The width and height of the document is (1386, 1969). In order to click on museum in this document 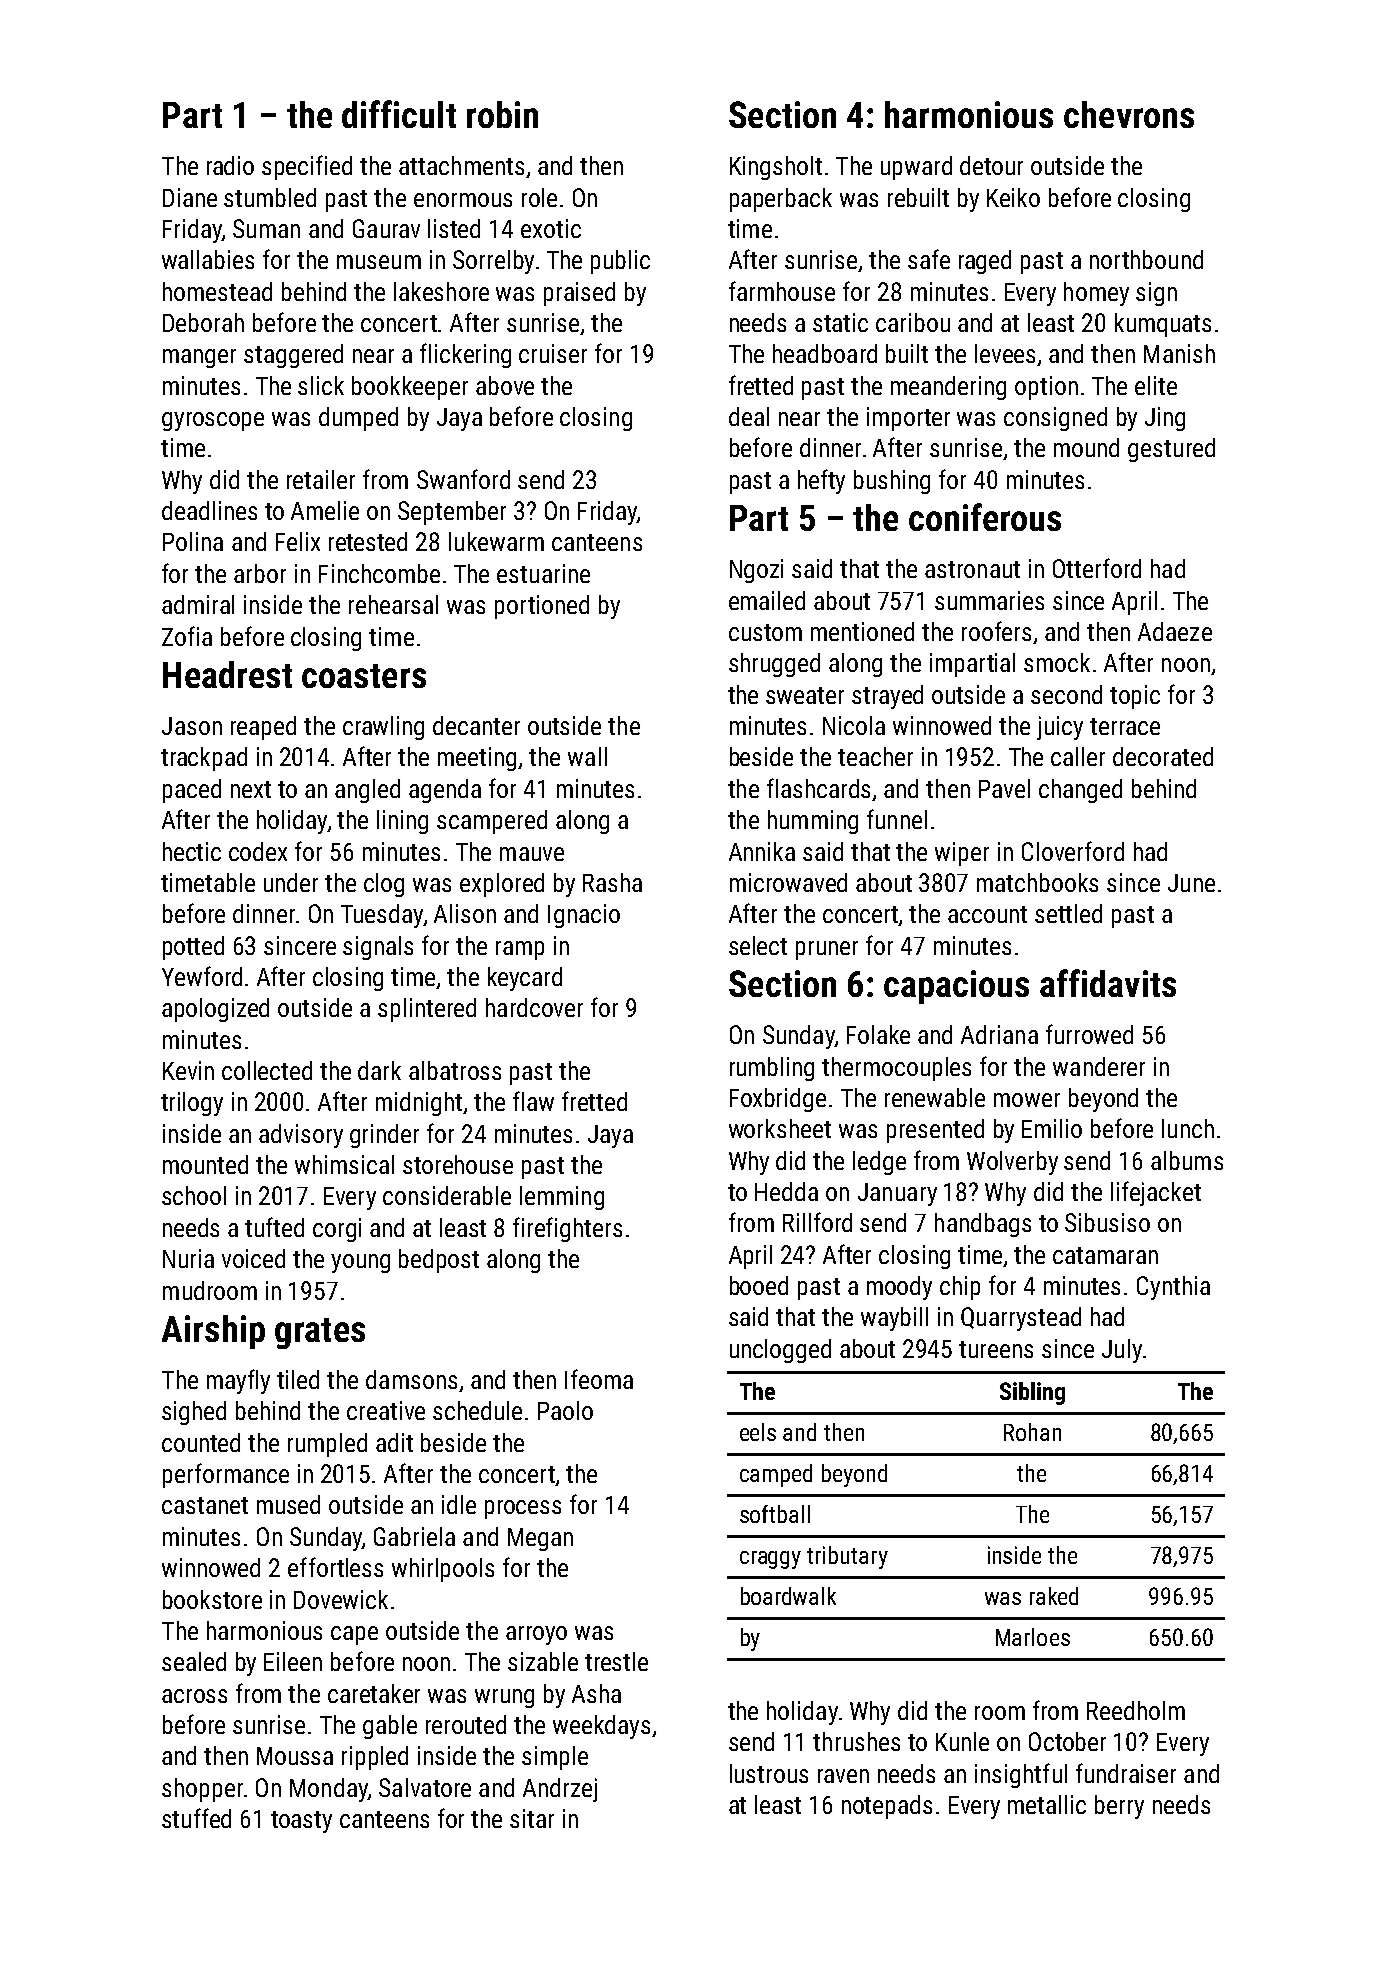, I will do `click(379, 262)`.
